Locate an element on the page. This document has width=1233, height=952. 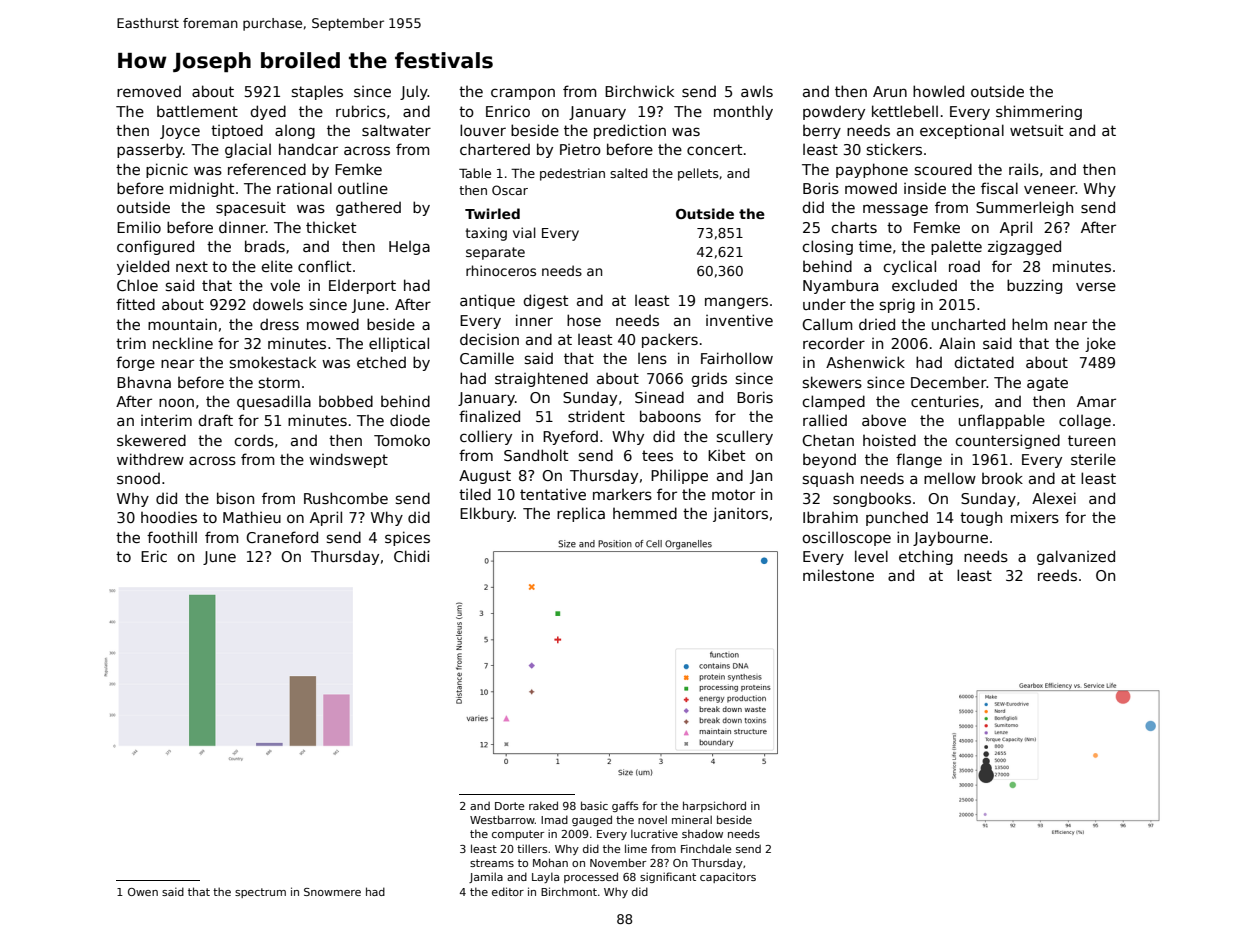
janitors is located at coordinates (740, 514).
